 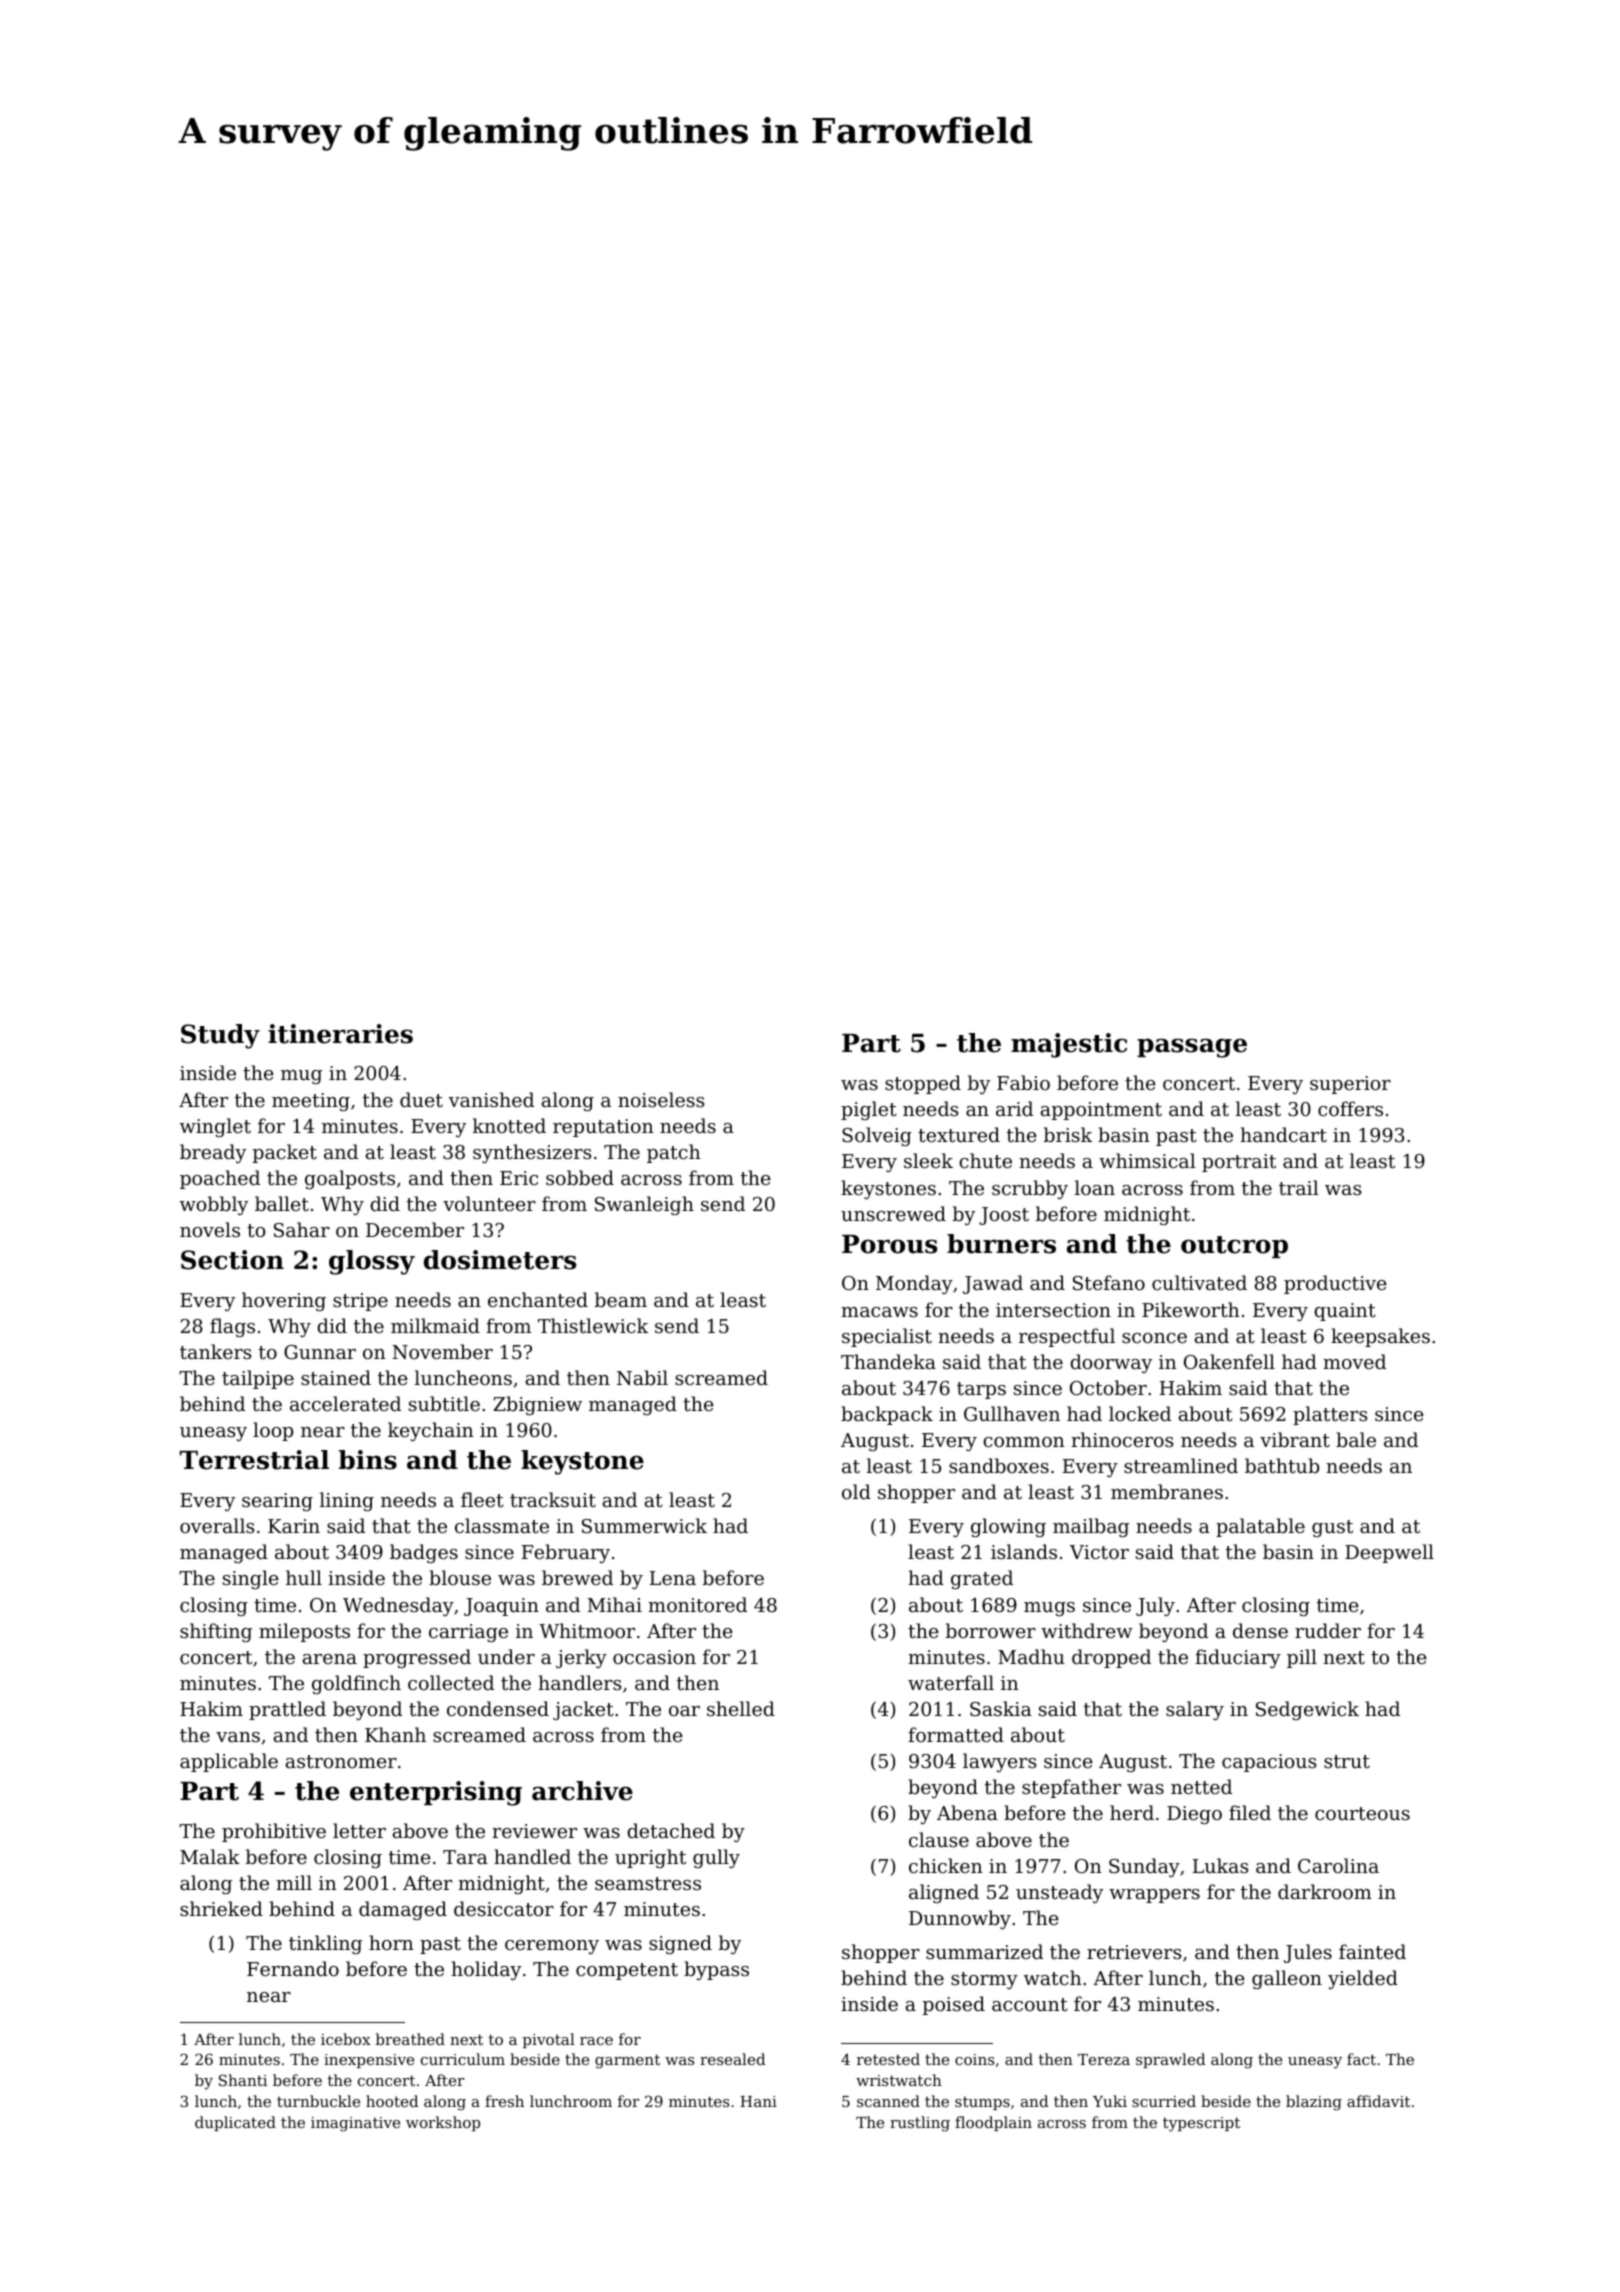 I want to click on sandboxes, so click(x=999, y=1465).
